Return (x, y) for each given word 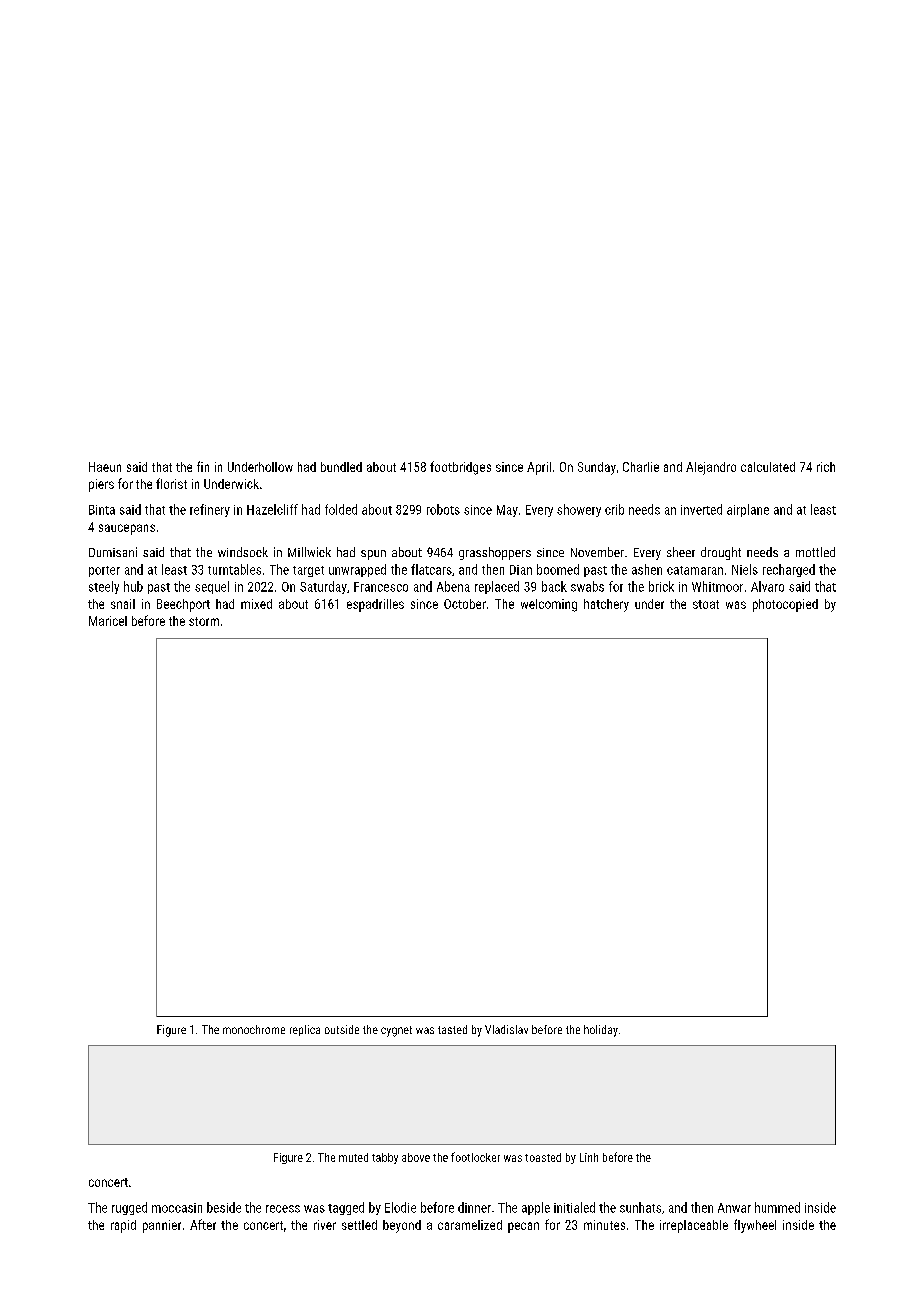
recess (283, 1209)
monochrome (254, 1029)
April (539, 468)
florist (171, 483)
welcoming (549, 605)
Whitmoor (717, 586)
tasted (452, 1029)
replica (305, 1030)
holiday (601, 1031)
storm (204, 621)
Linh (589, 1157)
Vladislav (506, 1029)
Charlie (641, 467)
